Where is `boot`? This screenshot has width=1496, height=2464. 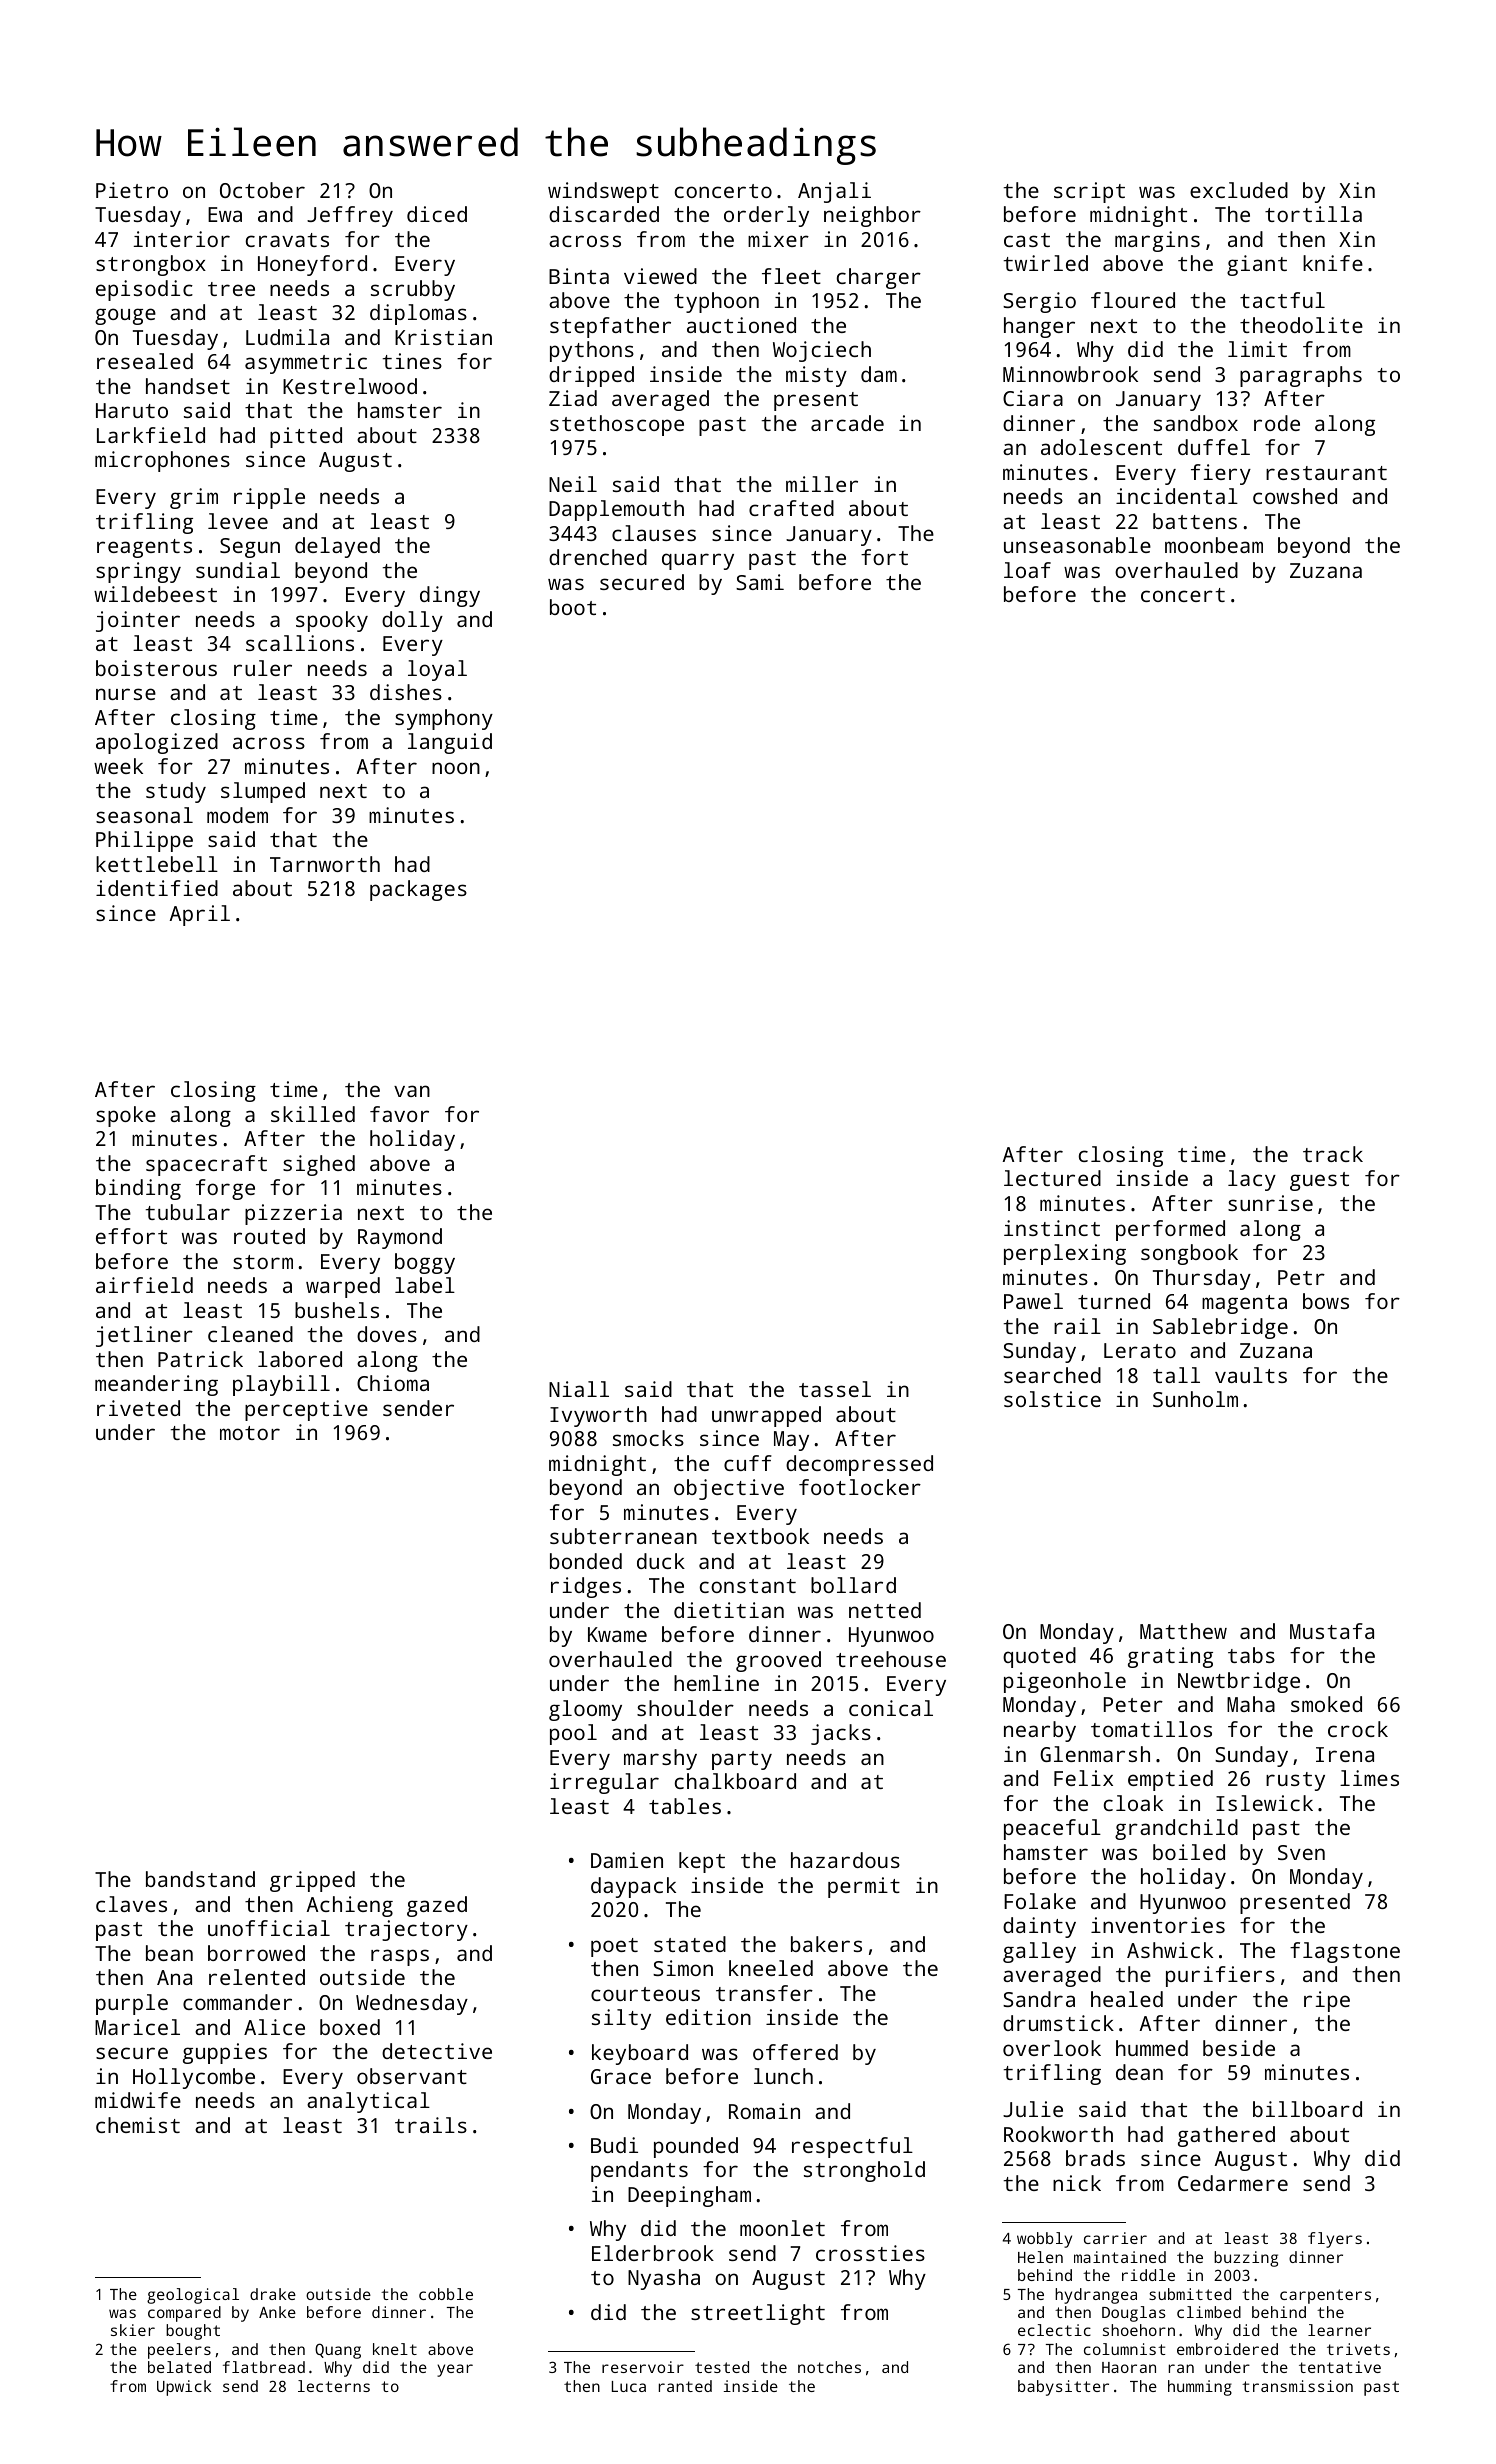 boot is located at coordinates (573, 607).
